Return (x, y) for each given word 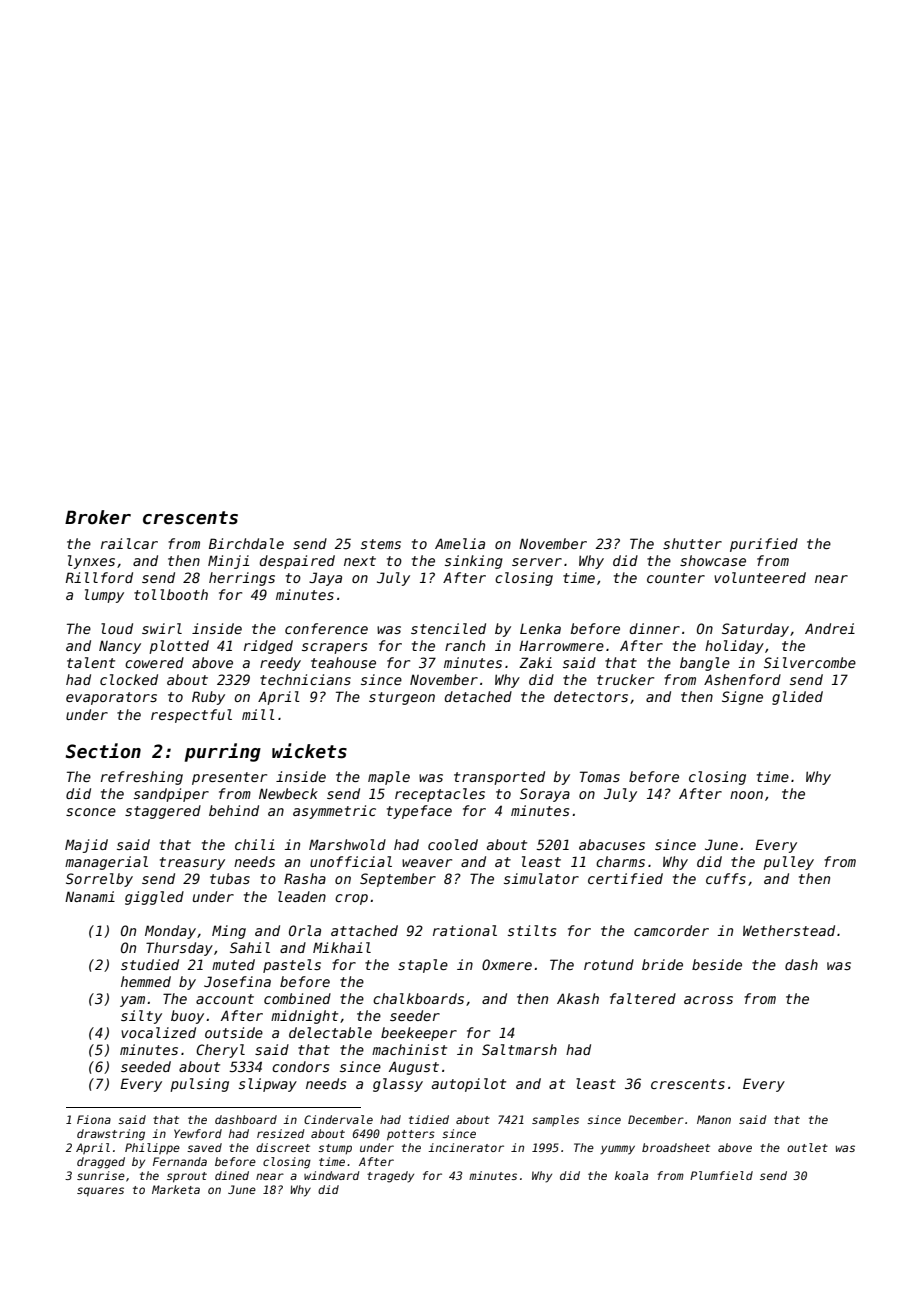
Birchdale (246, 543)
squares (100, 1192)
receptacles (440, 795)
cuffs (726, 878)
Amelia (460, 543)
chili (255, 844)
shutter (692, 543)
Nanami (90, 896)
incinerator (466, 1147)
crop (351, 899)
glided (797, 698)
